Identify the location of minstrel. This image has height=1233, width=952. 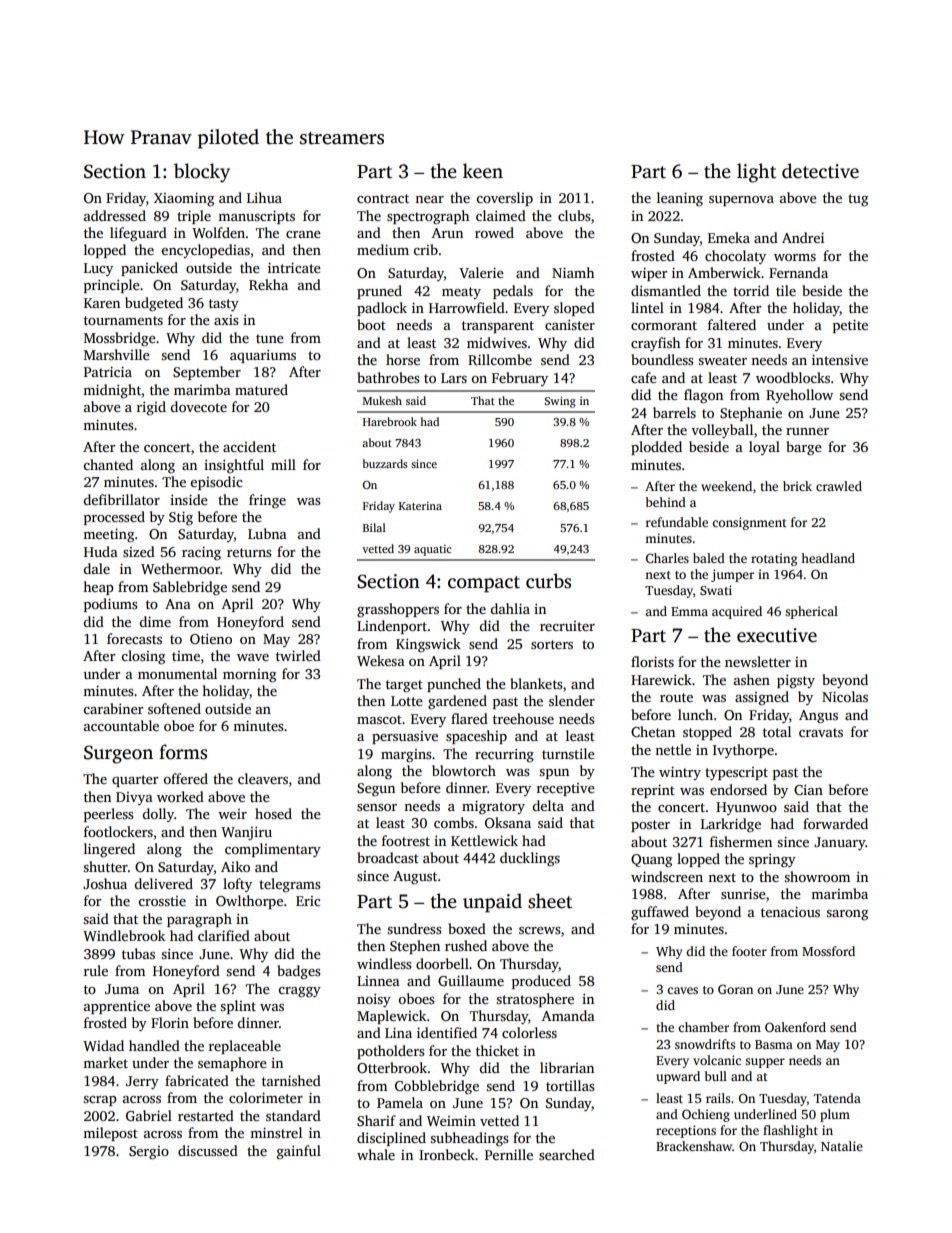
(276, 1132).
